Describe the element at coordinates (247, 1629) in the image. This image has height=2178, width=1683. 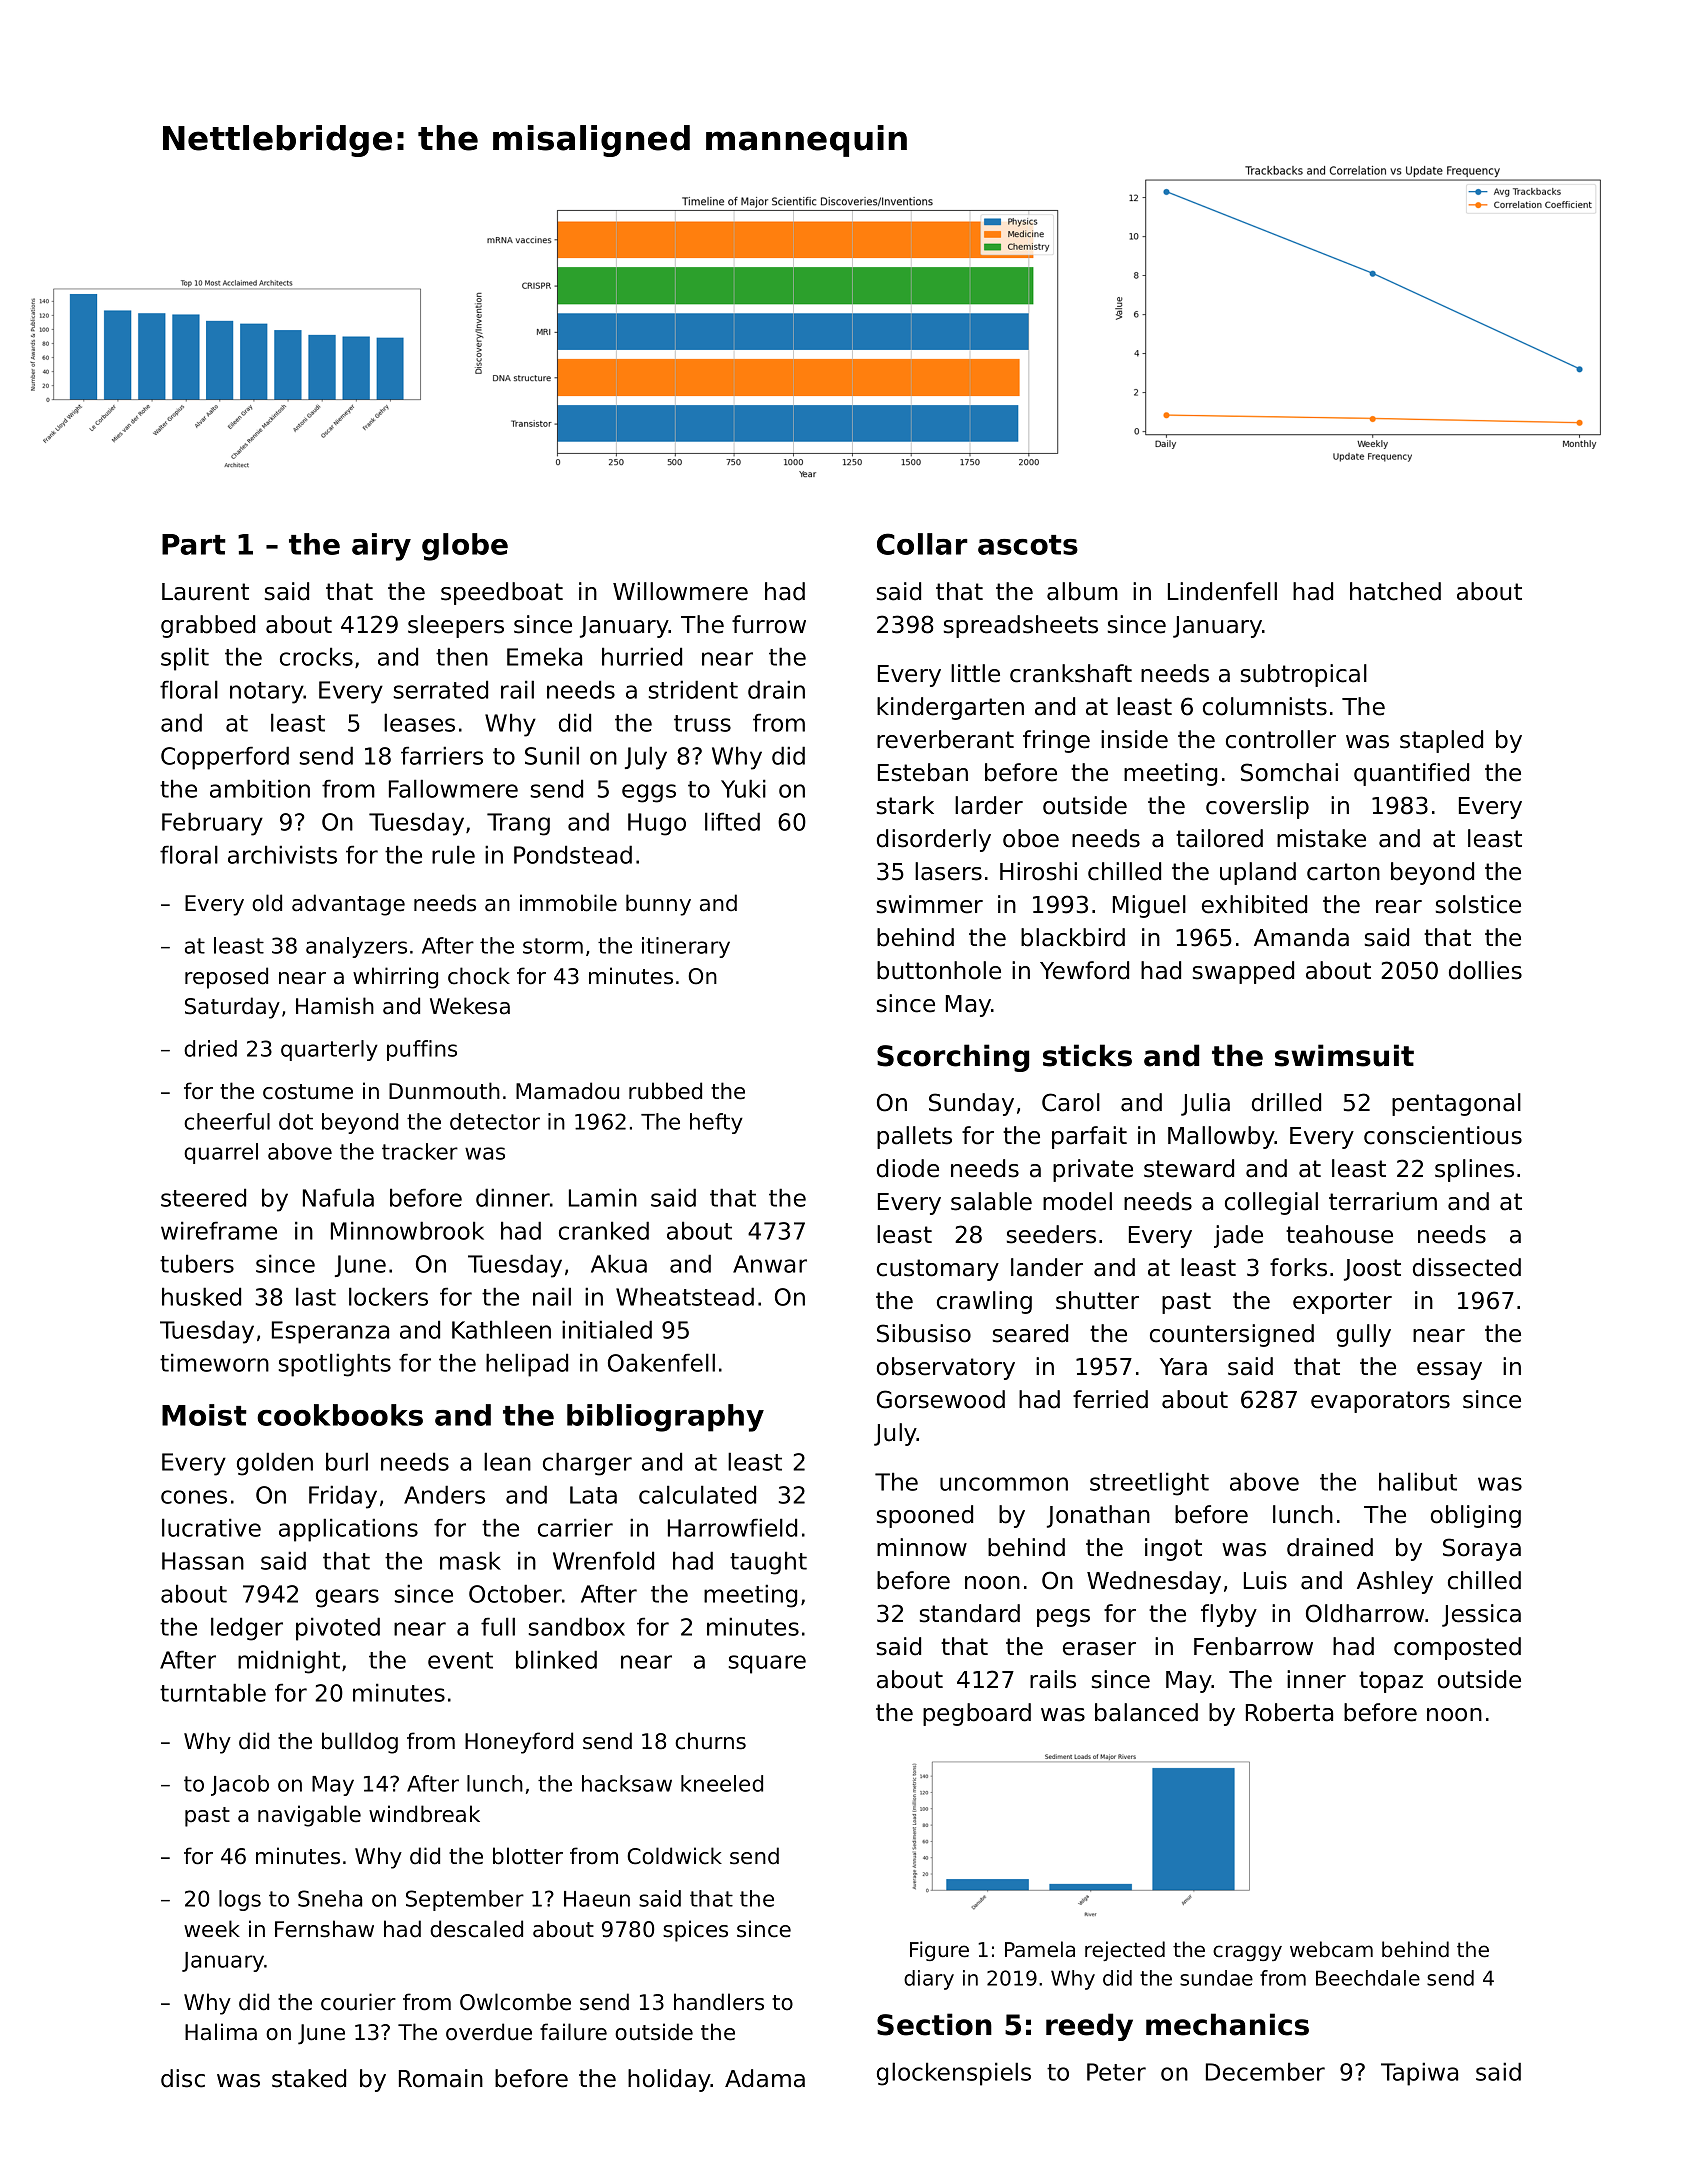
I see `ledger` at that location.
